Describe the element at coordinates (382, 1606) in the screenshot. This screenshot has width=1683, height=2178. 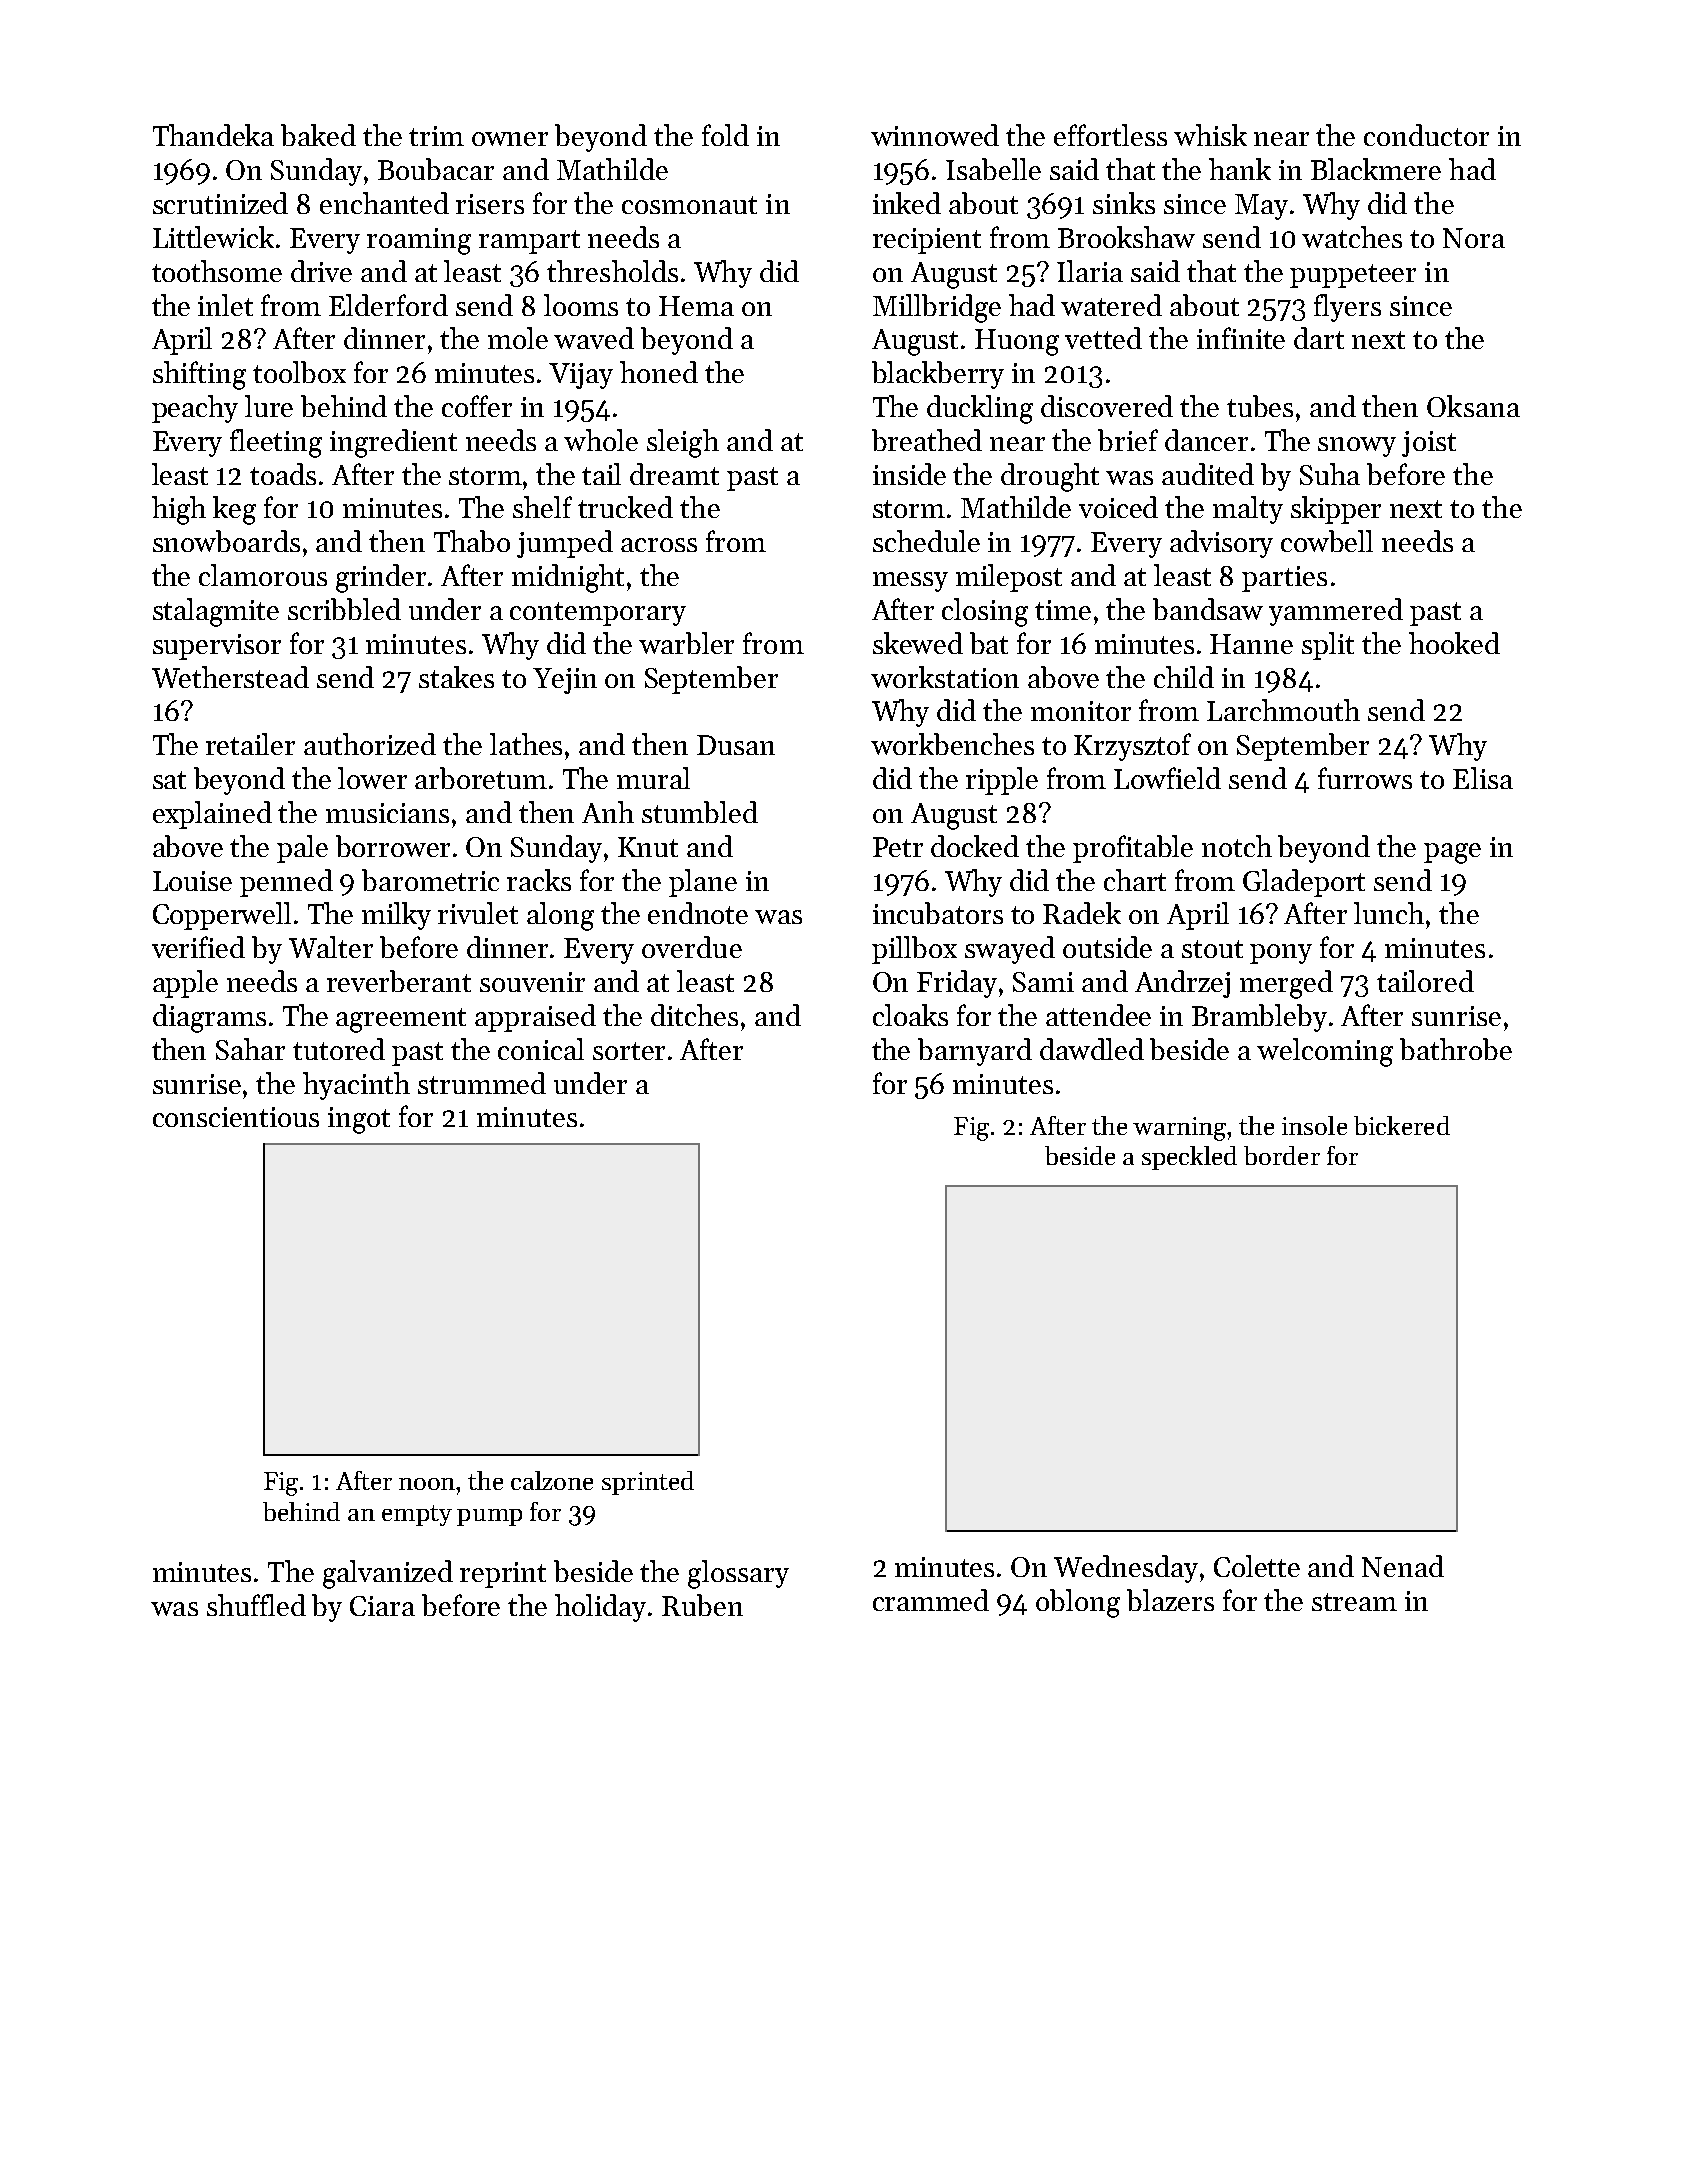
I see `Ciara` at that location.
